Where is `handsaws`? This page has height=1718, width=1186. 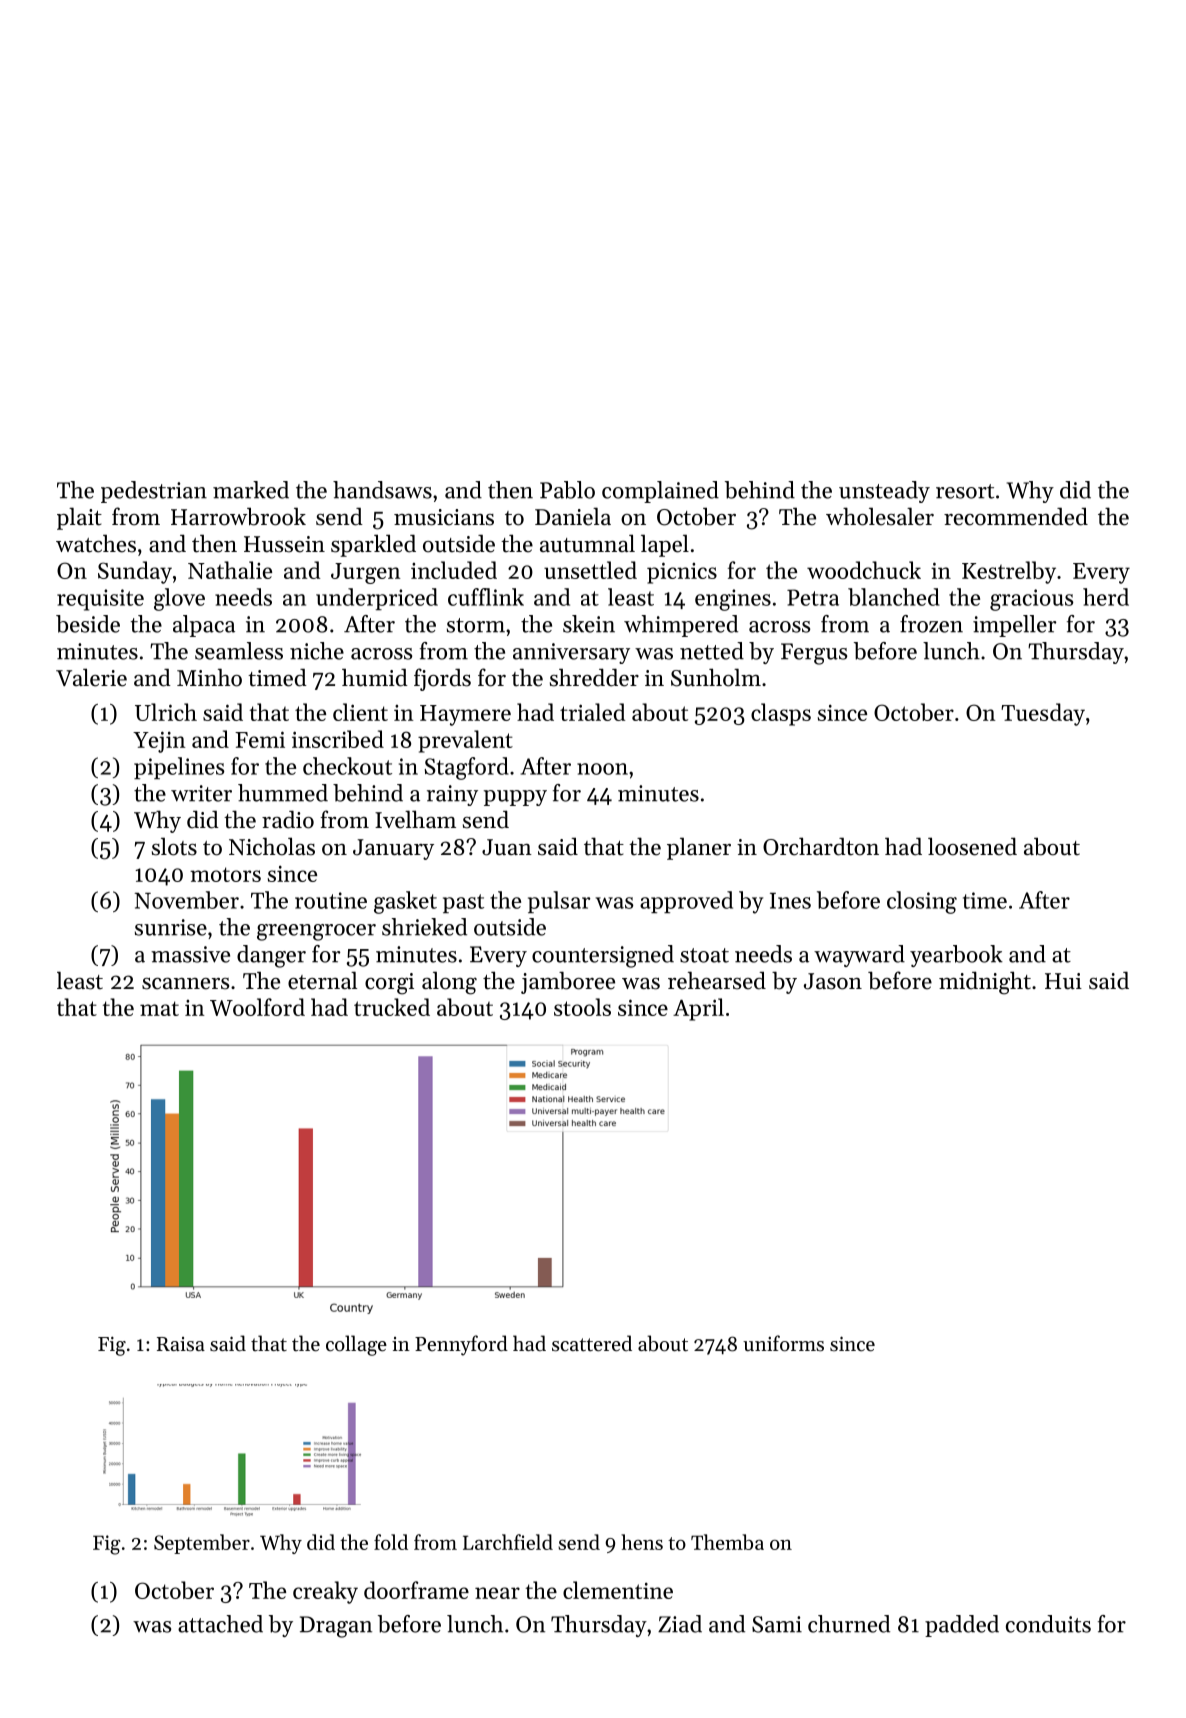
handsaws is located at coordinates (382, 490).
